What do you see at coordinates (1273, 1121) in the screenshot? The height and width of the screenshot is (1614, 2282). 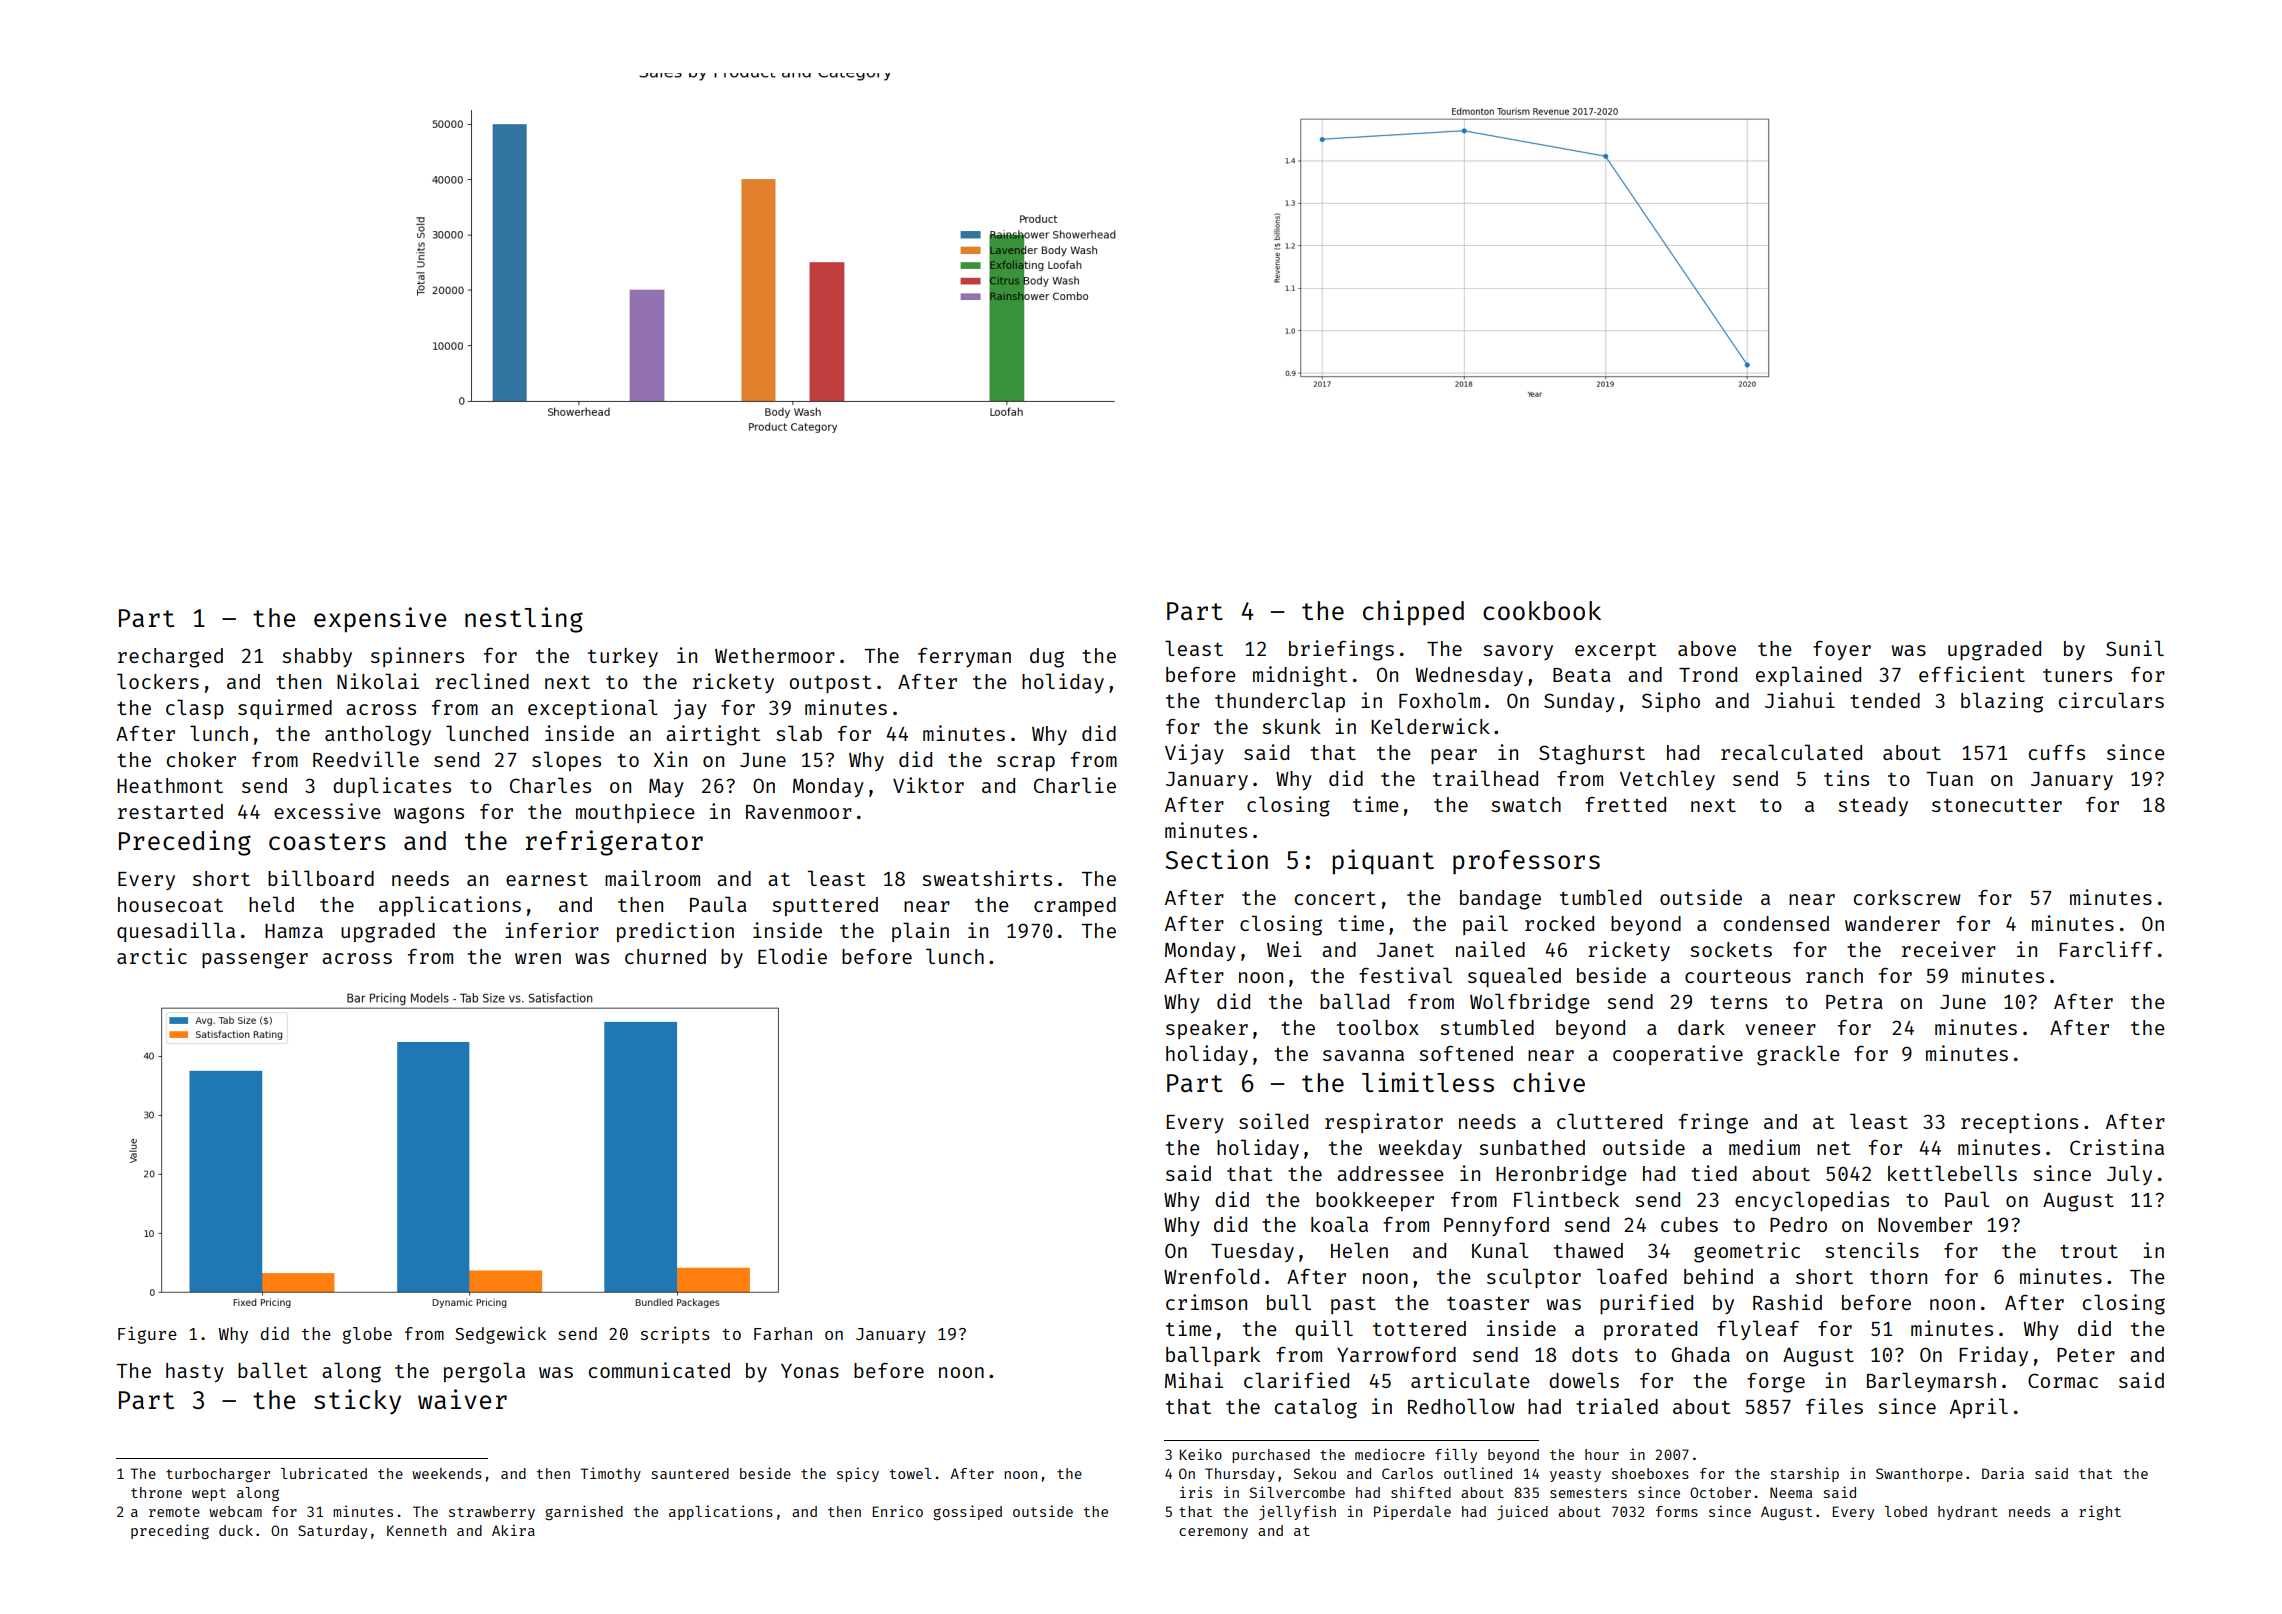 I see `soiled` at bounding box center [1273, 1121].
